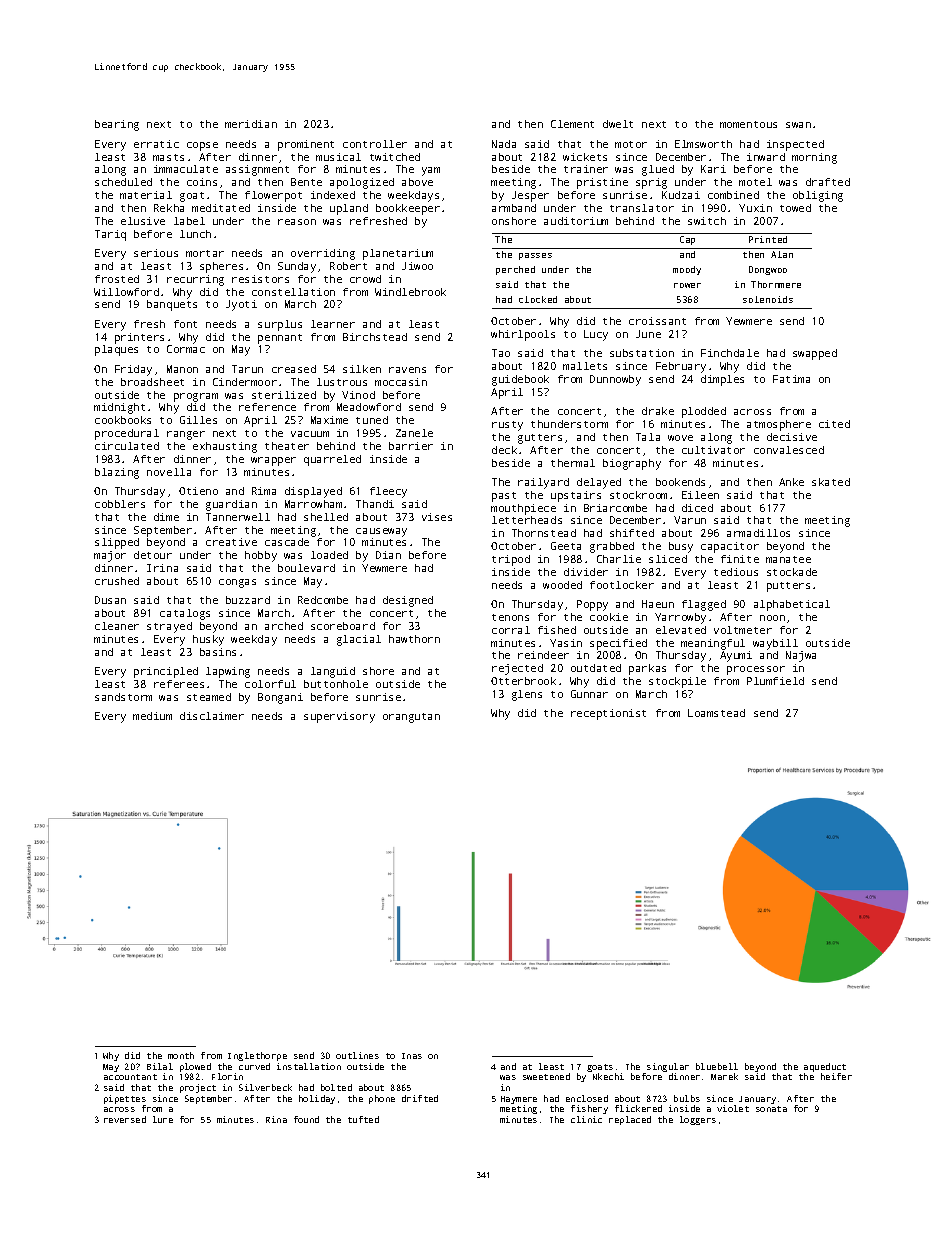 The image size is (952, 1233). Describe the element at coordinates (748, 124) in the page. I see `momentous` at that location.
